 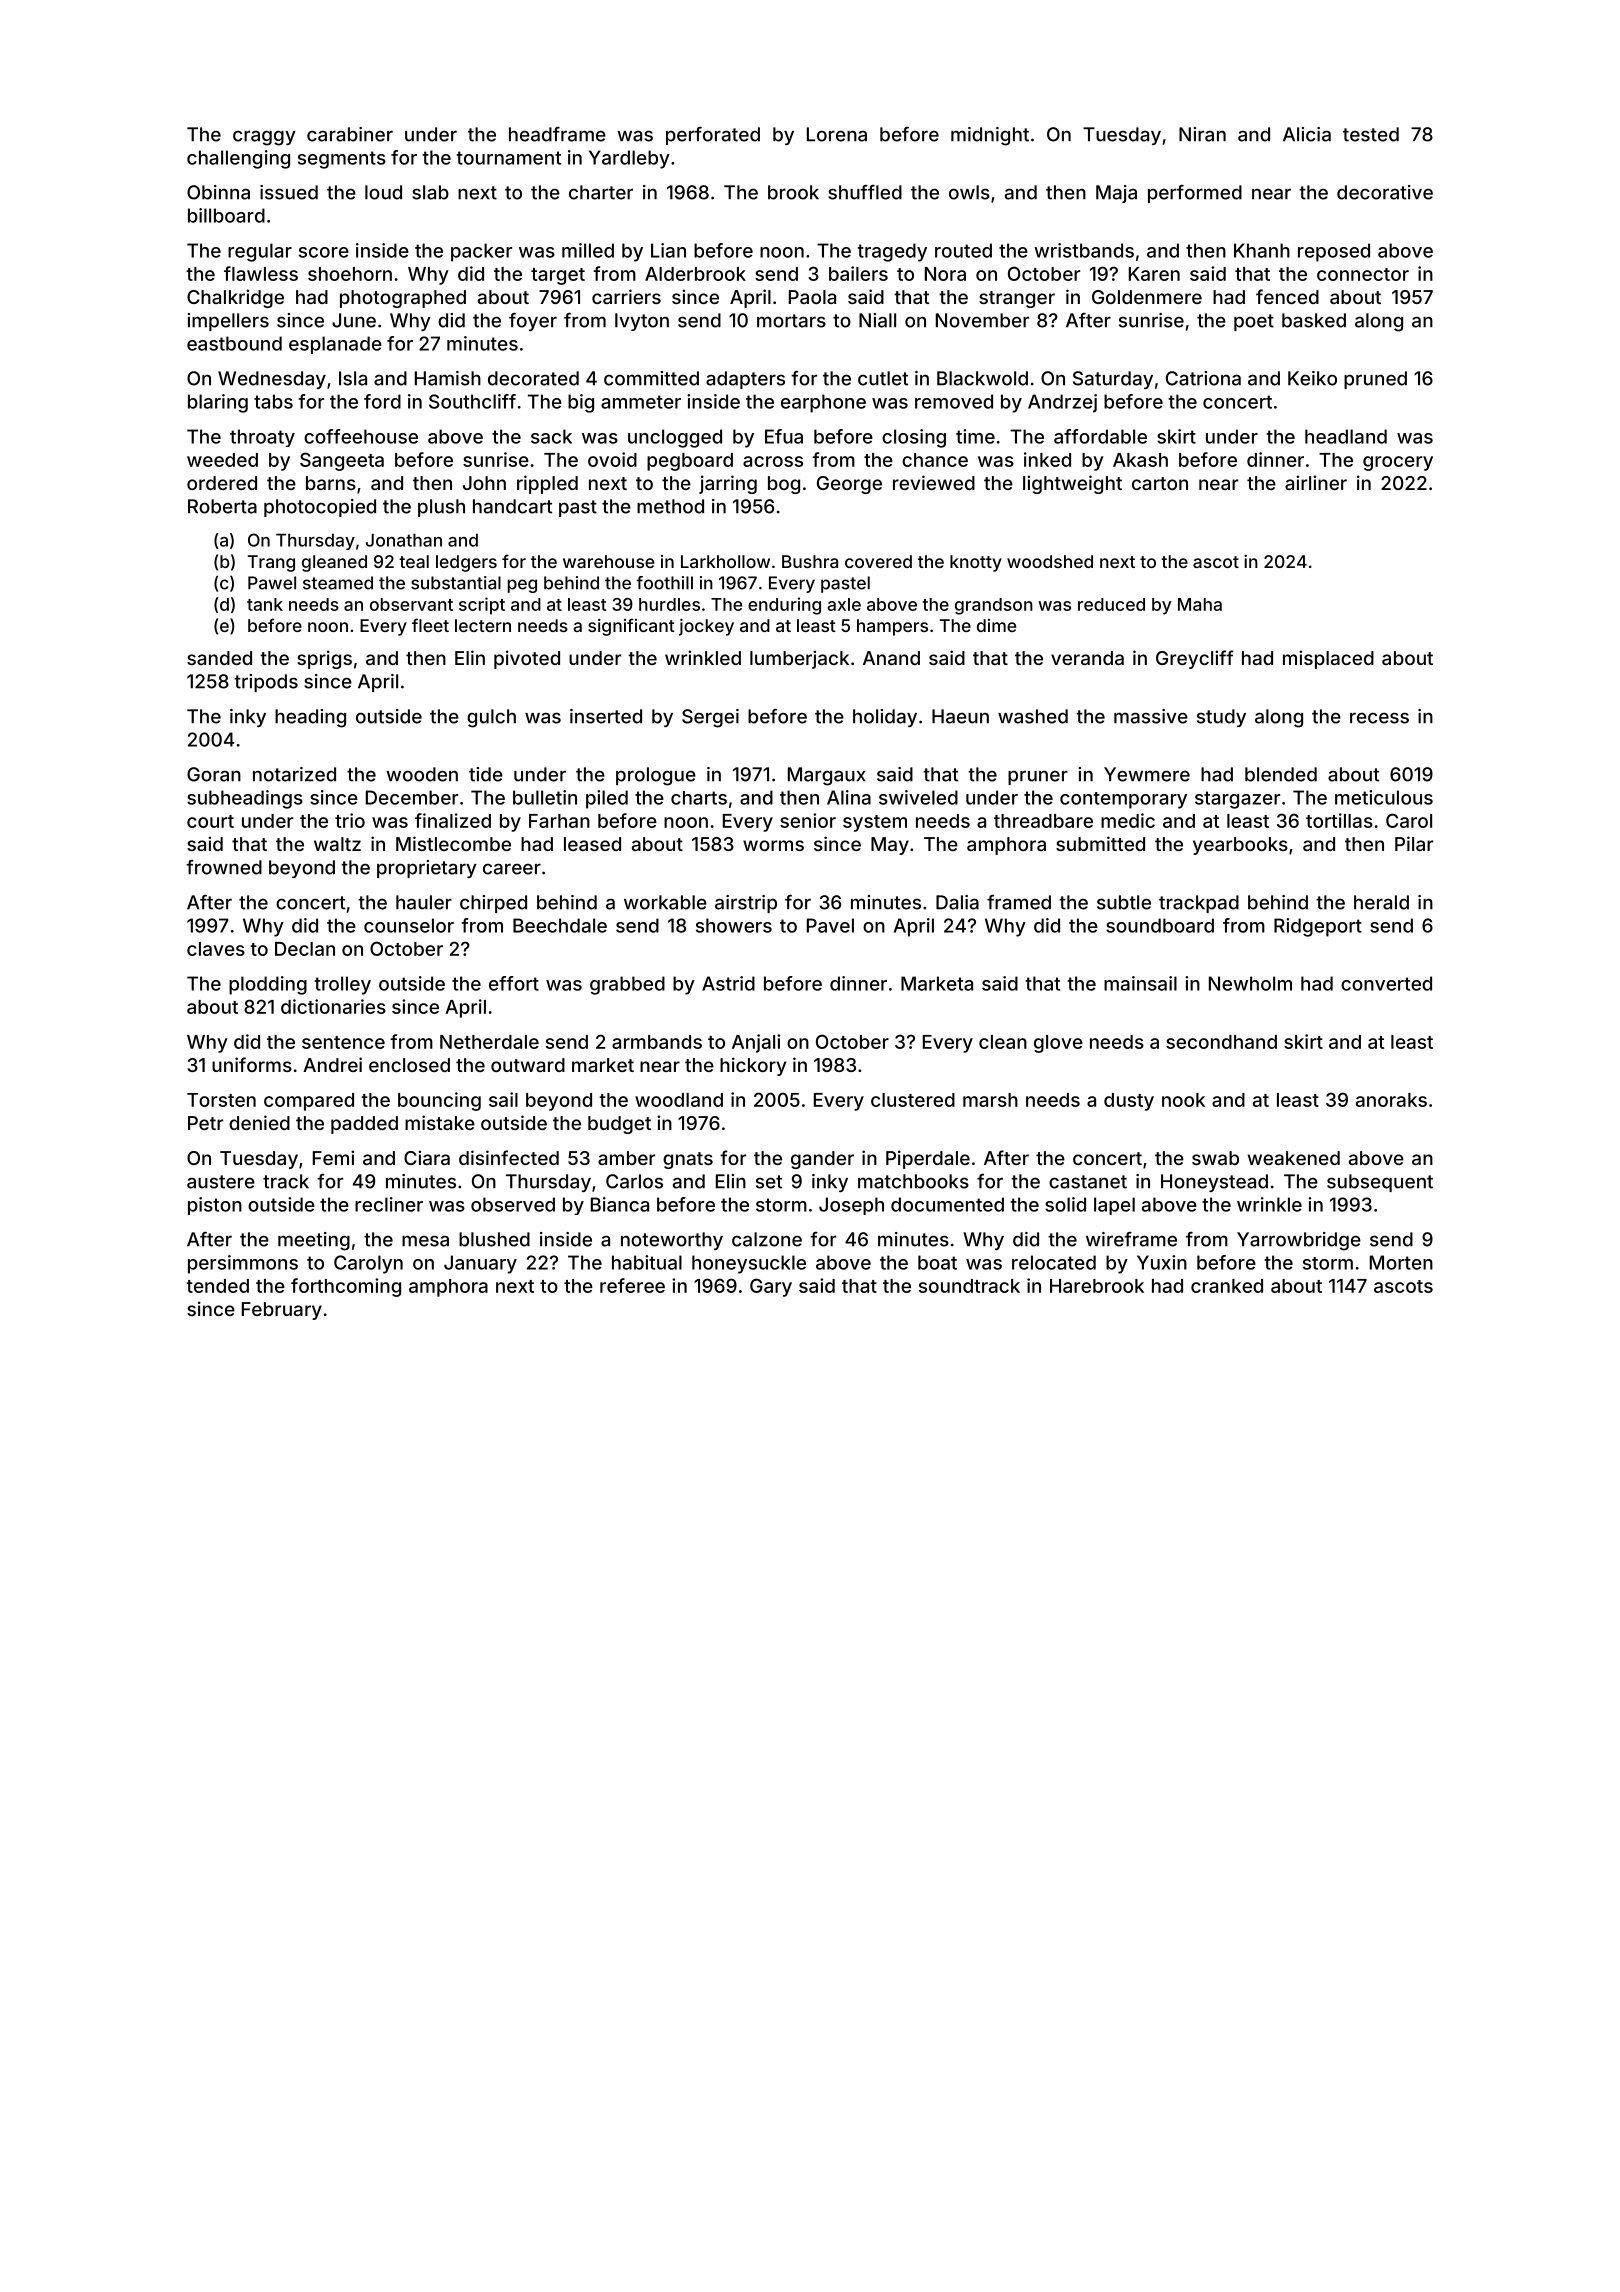 I want to click on flawless, so click(x=261, y=273).
